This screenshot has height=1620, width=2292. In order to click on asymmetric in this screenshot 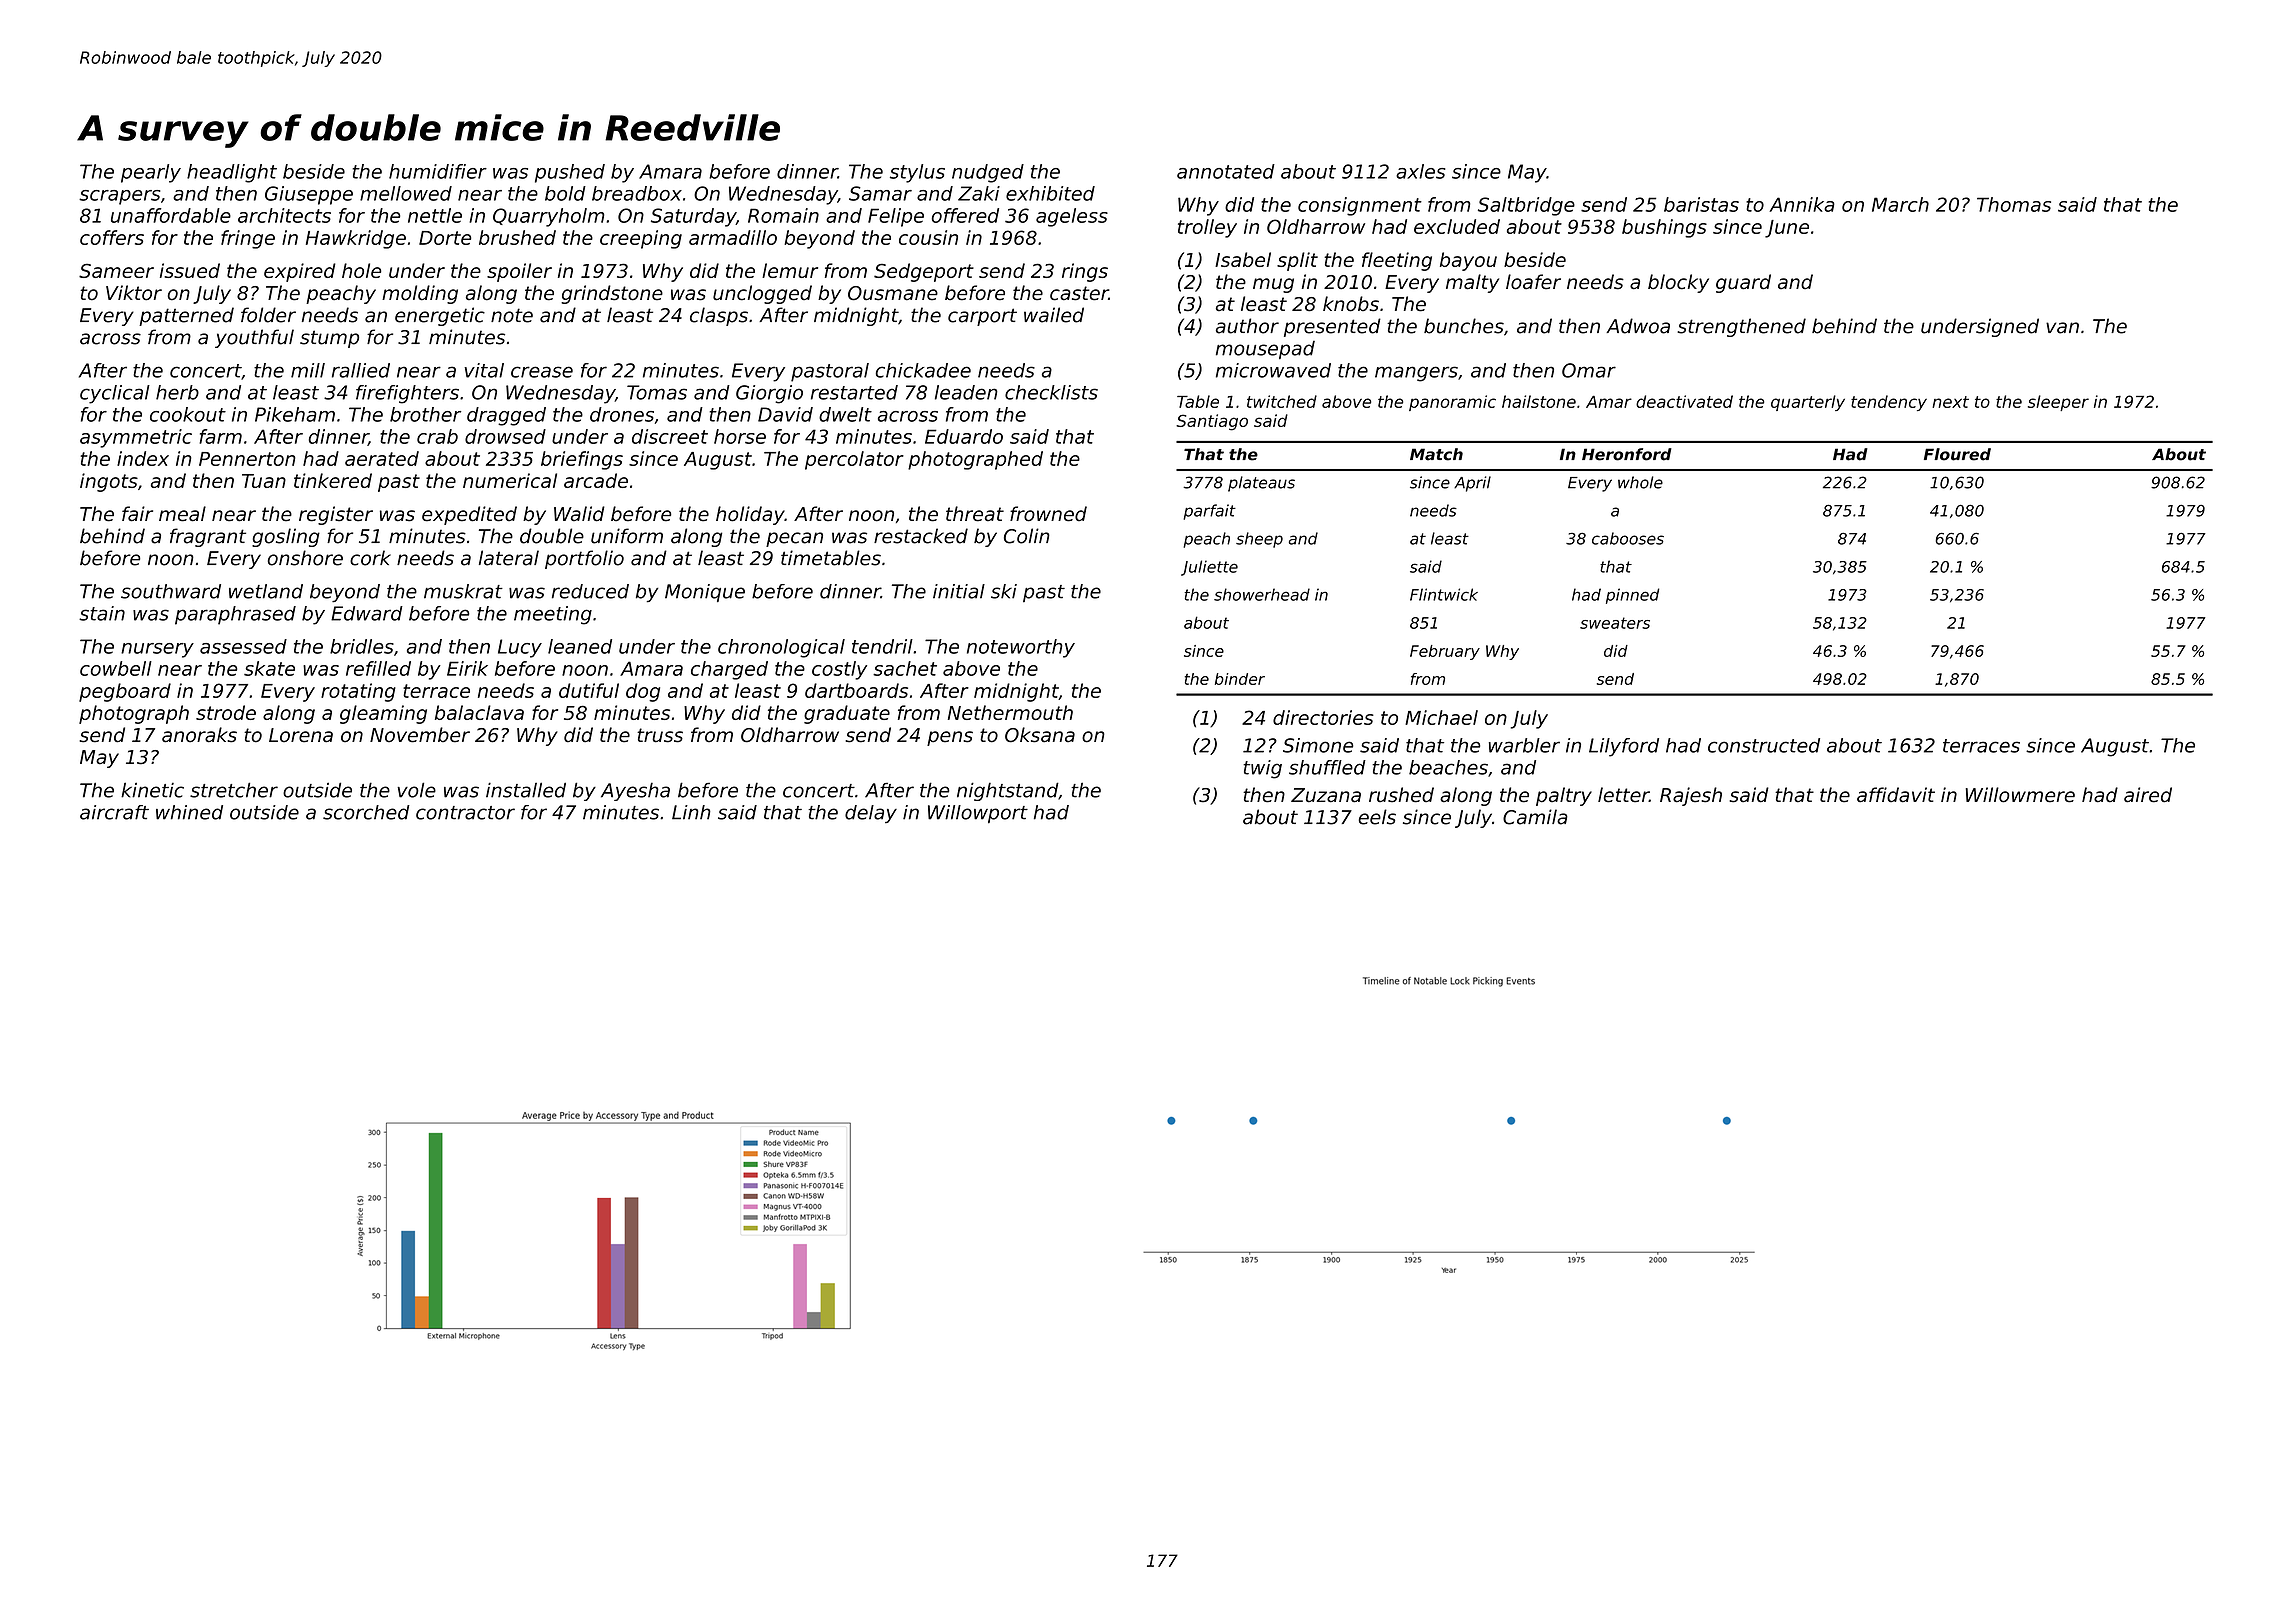, I will do `click(136, 438)`.
